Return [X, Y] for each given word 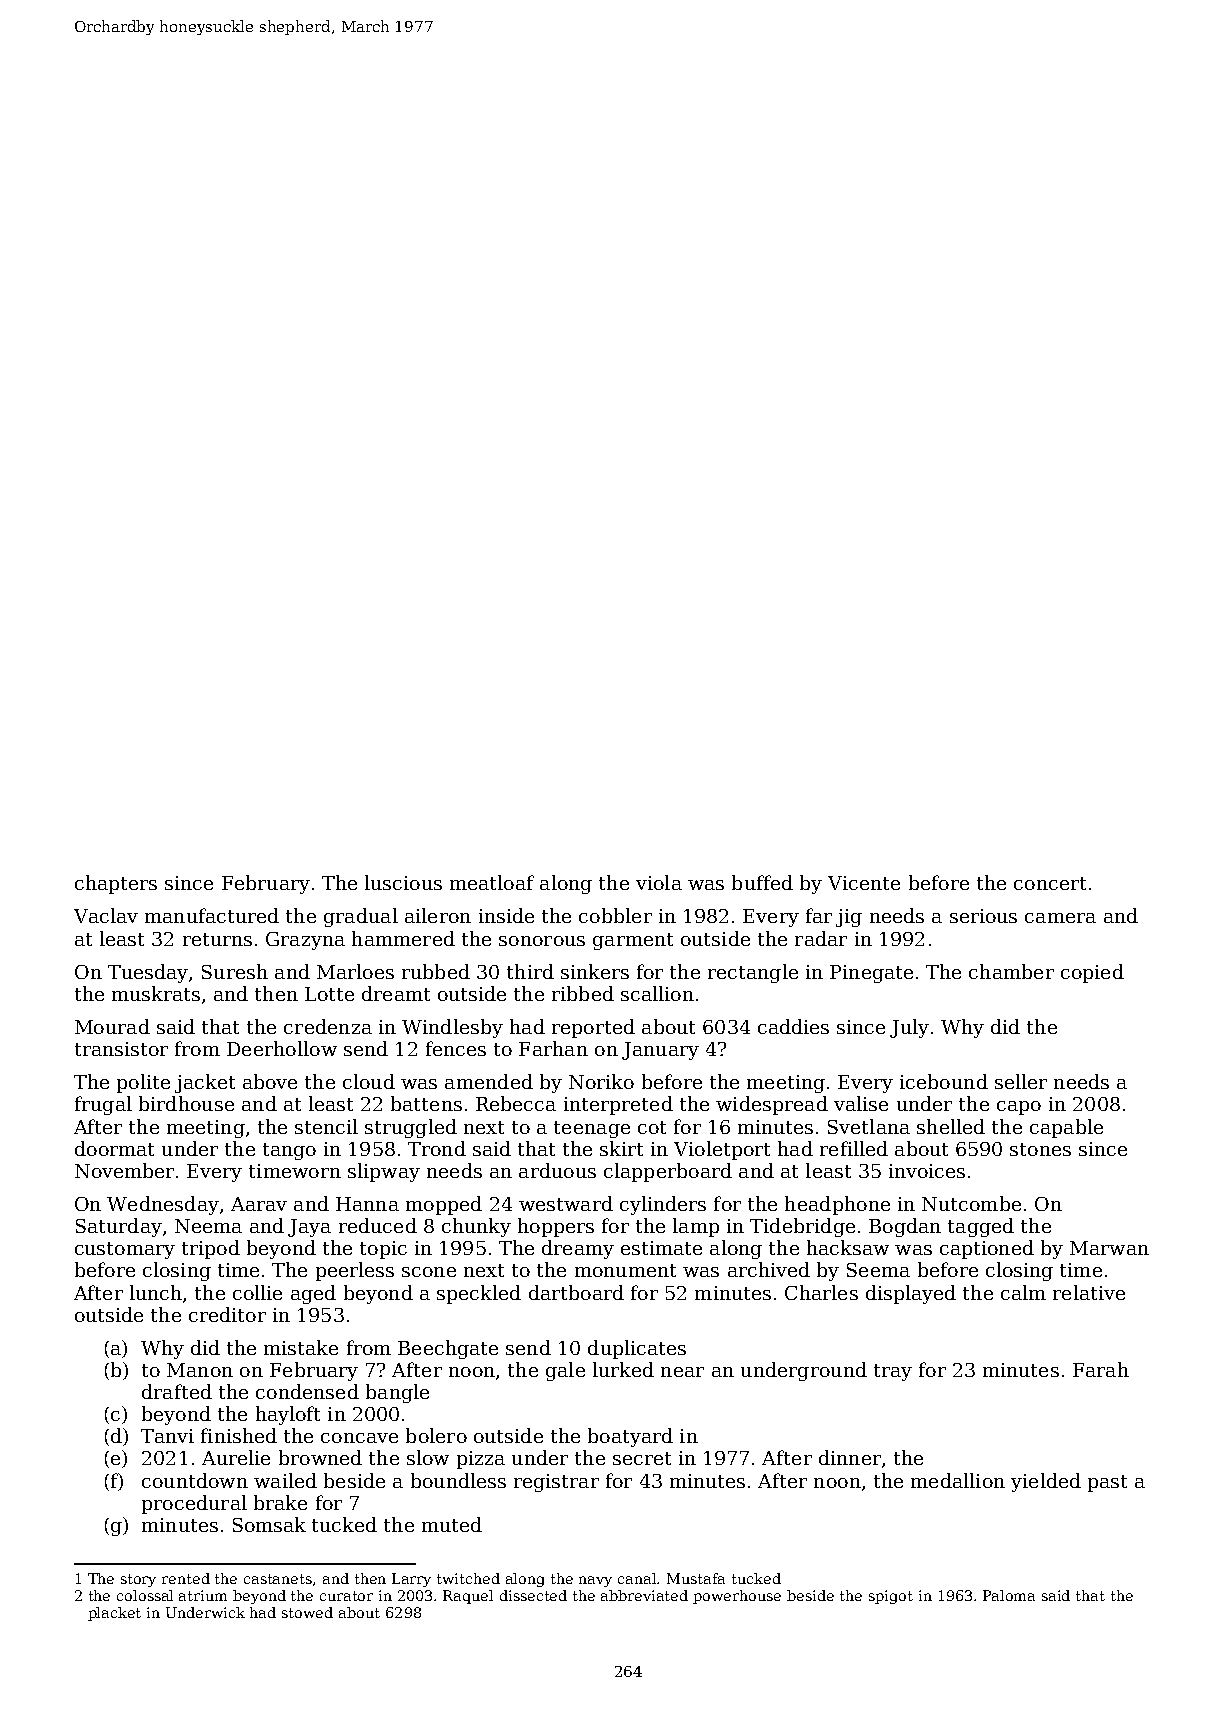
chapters [116, 884]
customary [125, 1250]
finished [239, 1435]
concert [1050, 883]
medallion [958, 1480]
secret [642, 1458]
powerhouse [737, 1597]
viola [659, 882]
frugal [103, 1105]
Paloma [1009, 1595]
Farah [1101, 1369]
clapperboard [668, 1172]
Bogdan [905, 1227]
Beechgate [448, 1349]
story [138, 1580]
